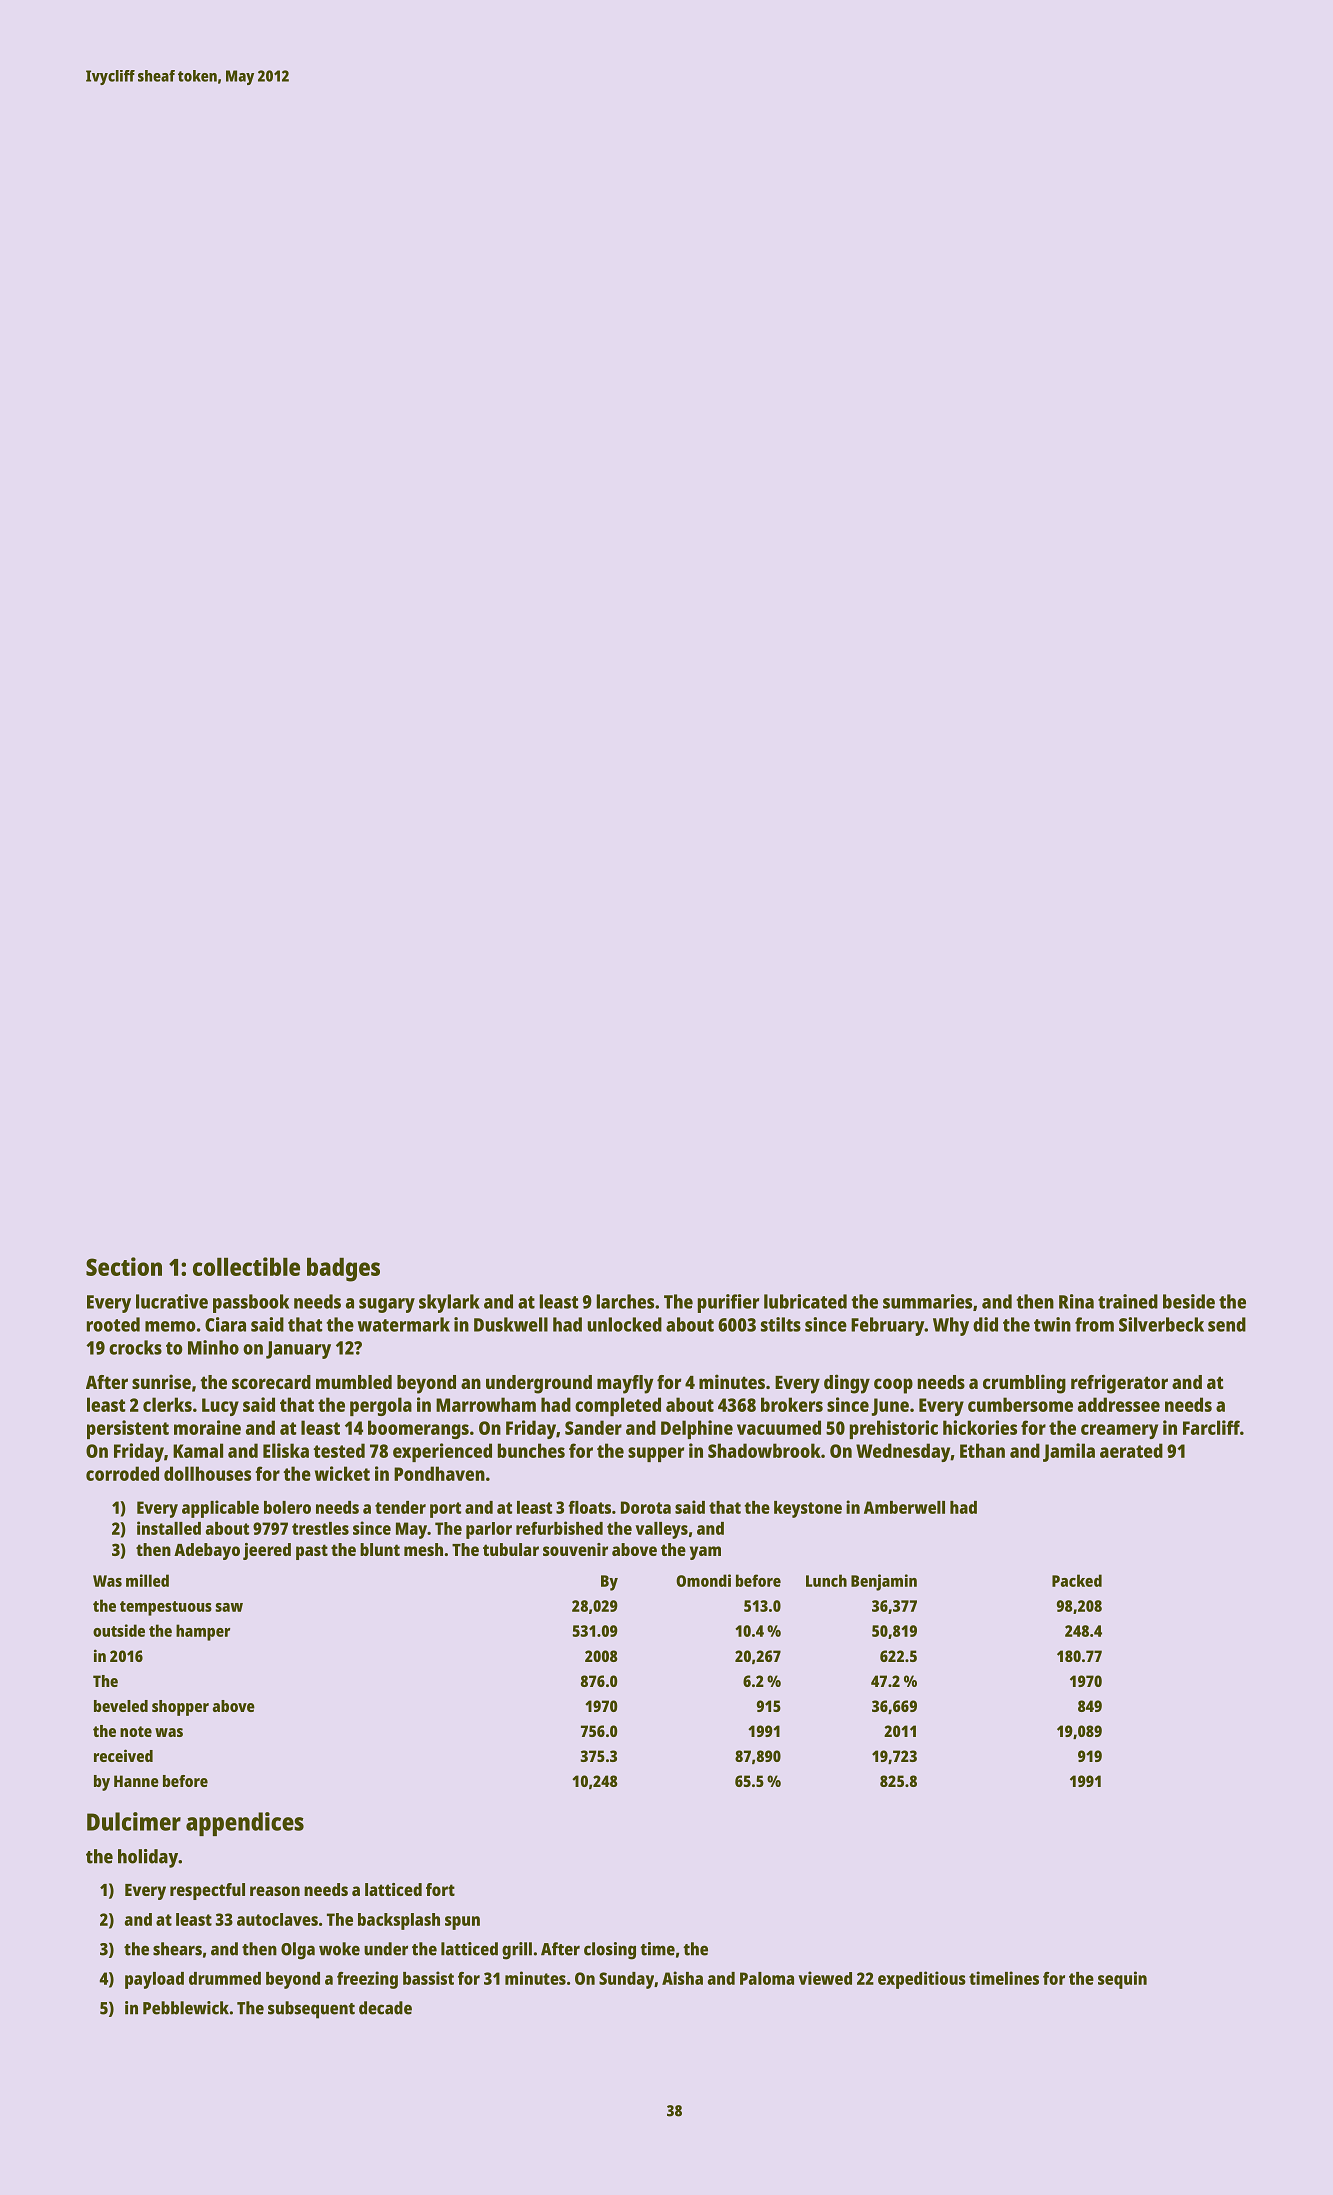 Image resolution: width=1333 pixels, height=2195 pixels. I want to click on Packed, so click(1077, 1580).
